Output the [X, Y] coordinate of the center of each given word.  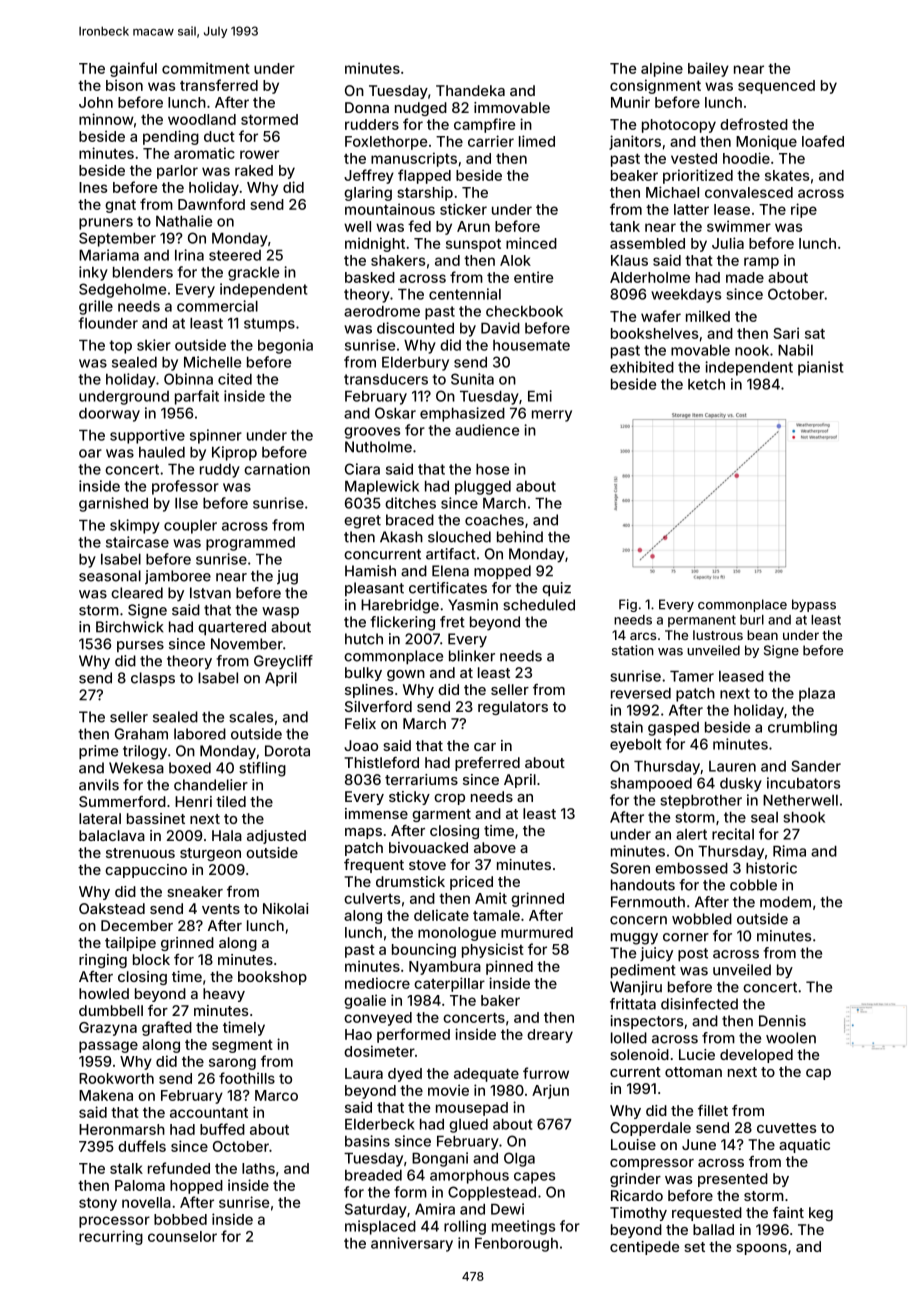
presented [733, 1180]
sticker [463, 209]
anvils [99, 785]
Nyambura [445, 968]
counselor [182, 1236]
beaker [634, 175]
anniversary [412, 1244]
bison [124, 85]
